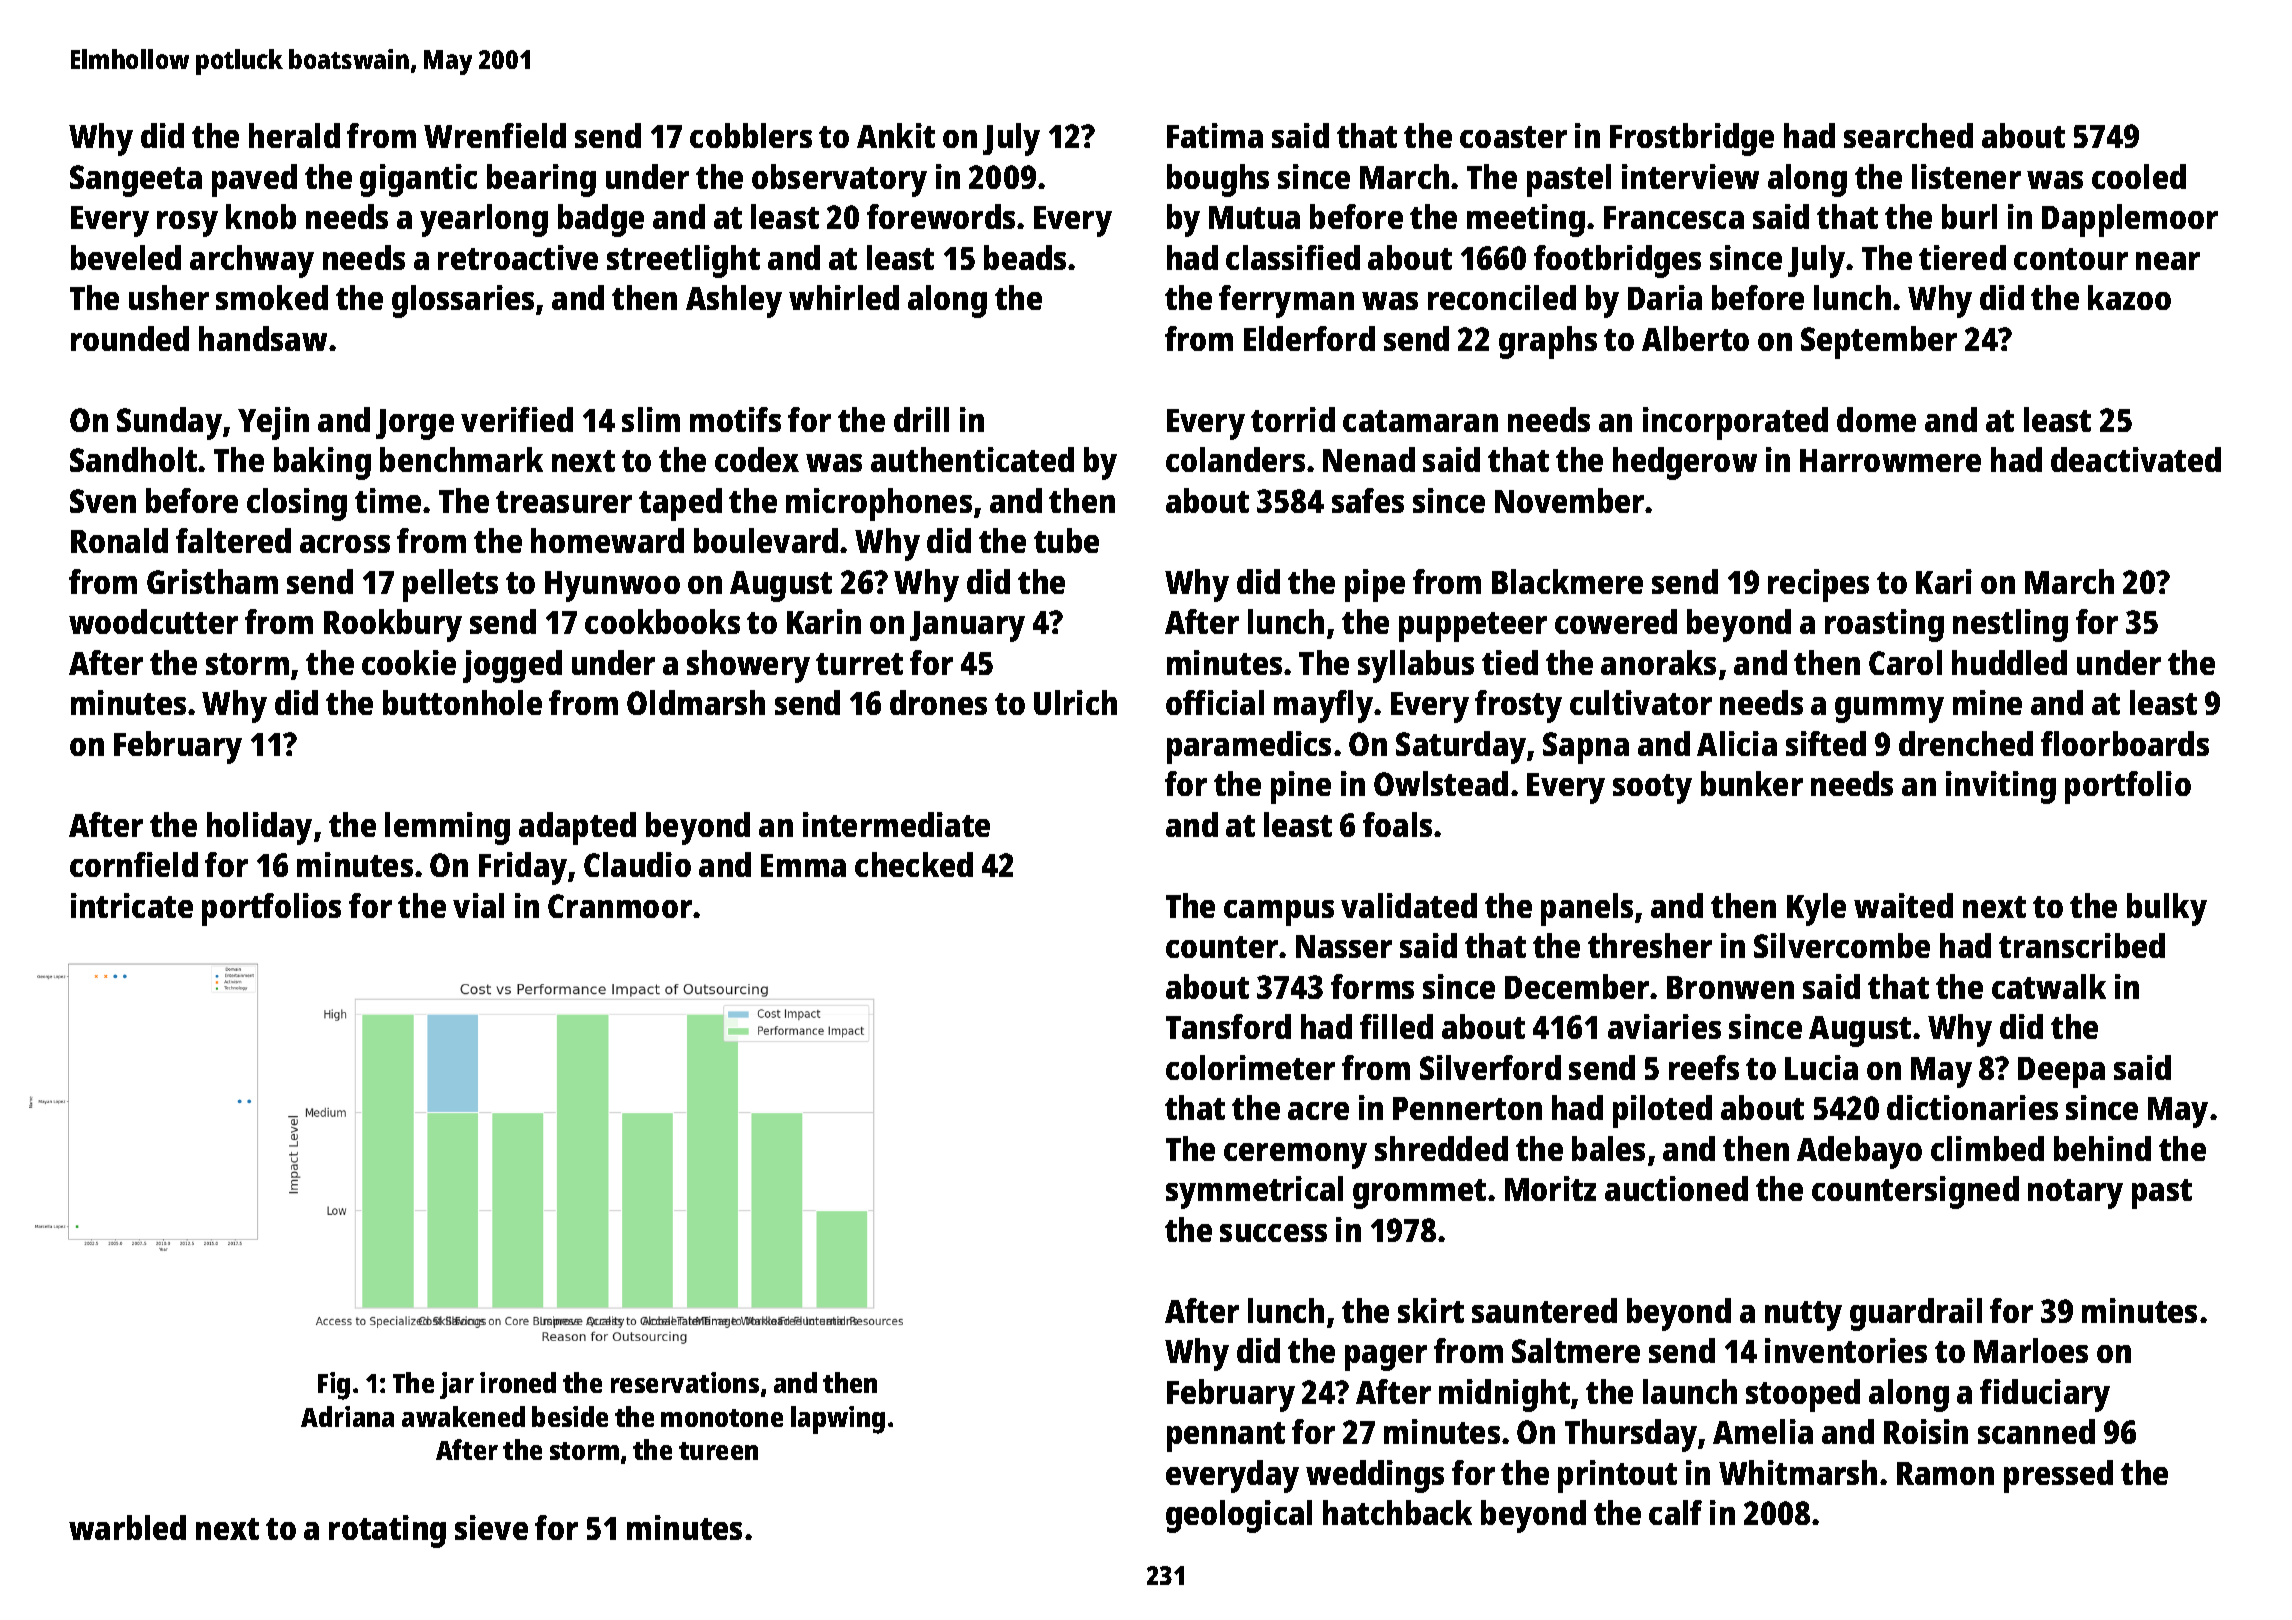  What do you see at coordinates (136, 181) in the image?
I see `Sangeeta` at bounding box center [136, 181].
